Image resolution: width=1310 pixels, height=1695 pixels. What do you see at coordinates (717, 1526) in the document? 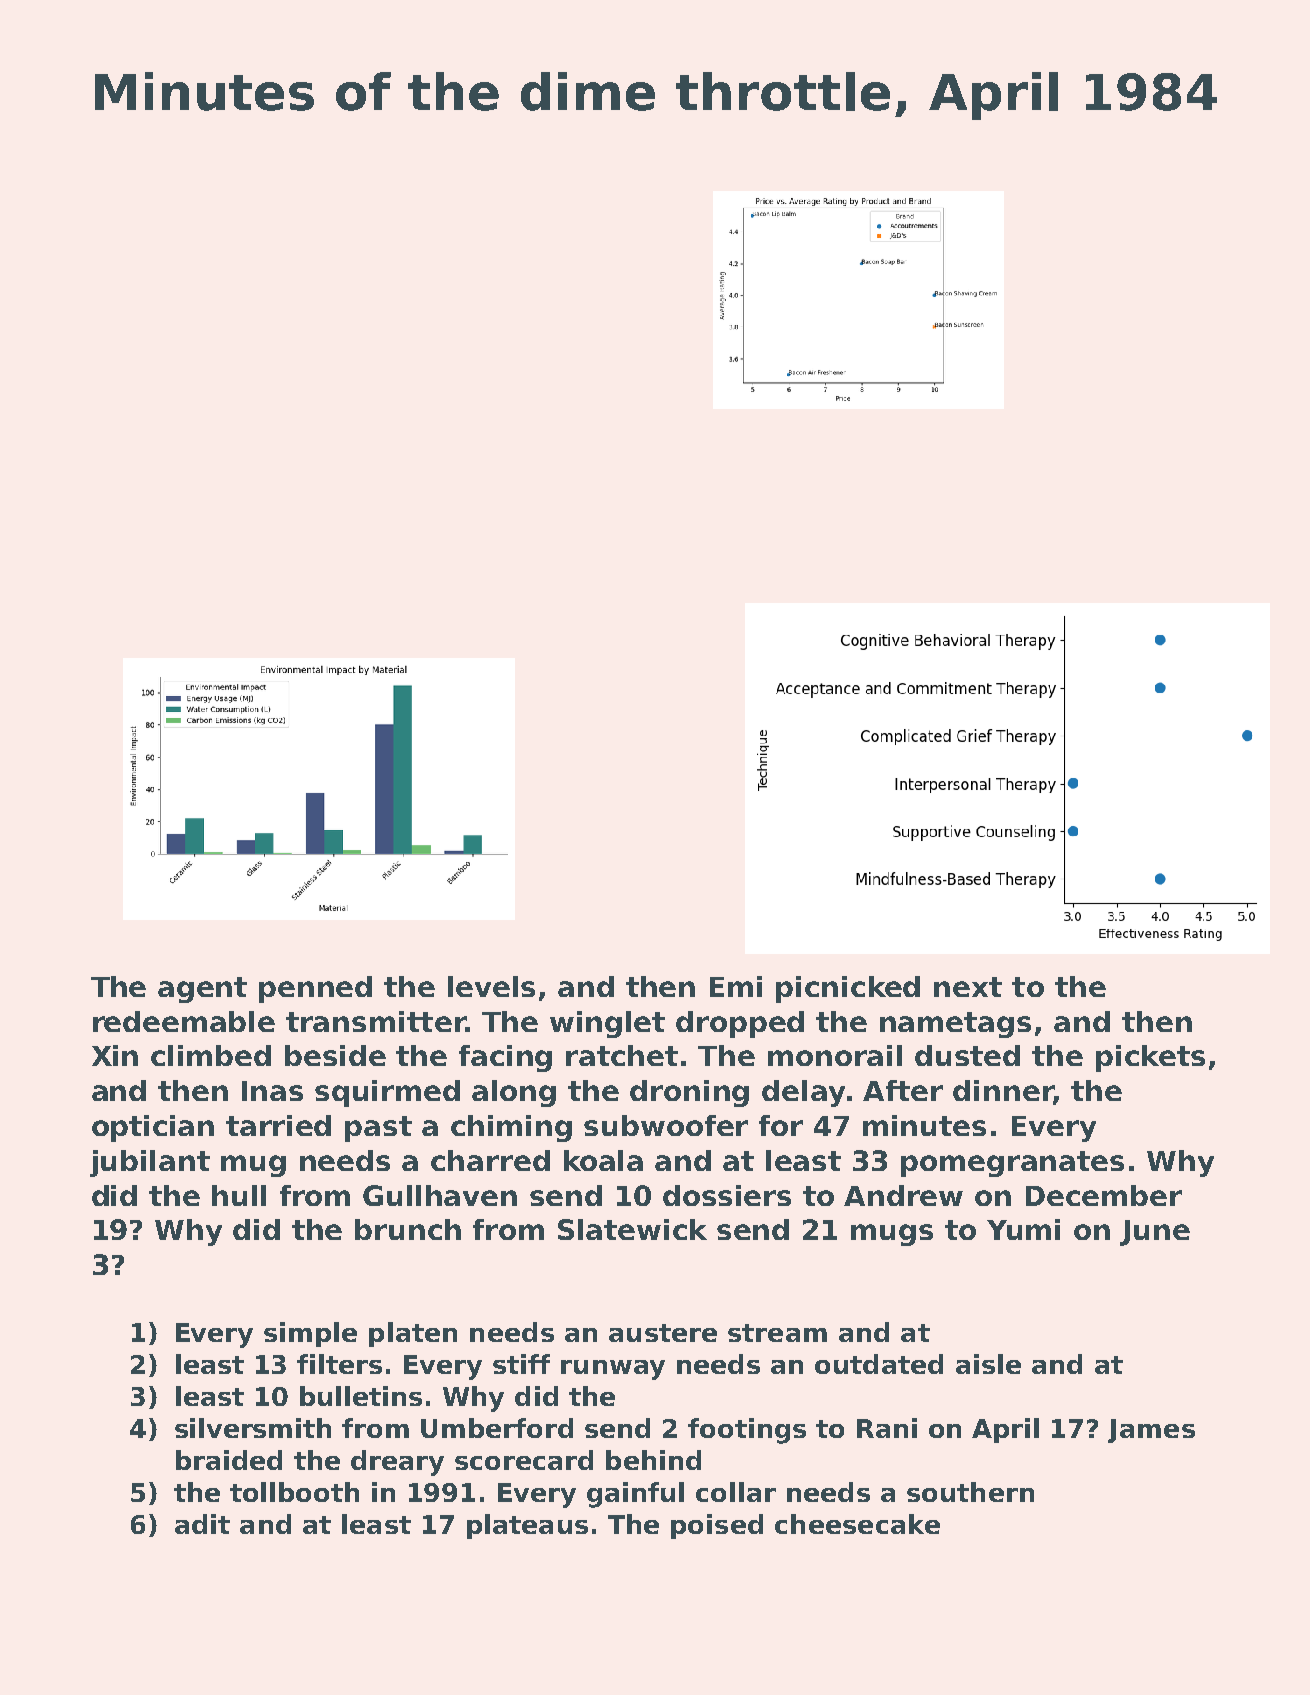
I see `poised` at bounding box center [717, 1526].
